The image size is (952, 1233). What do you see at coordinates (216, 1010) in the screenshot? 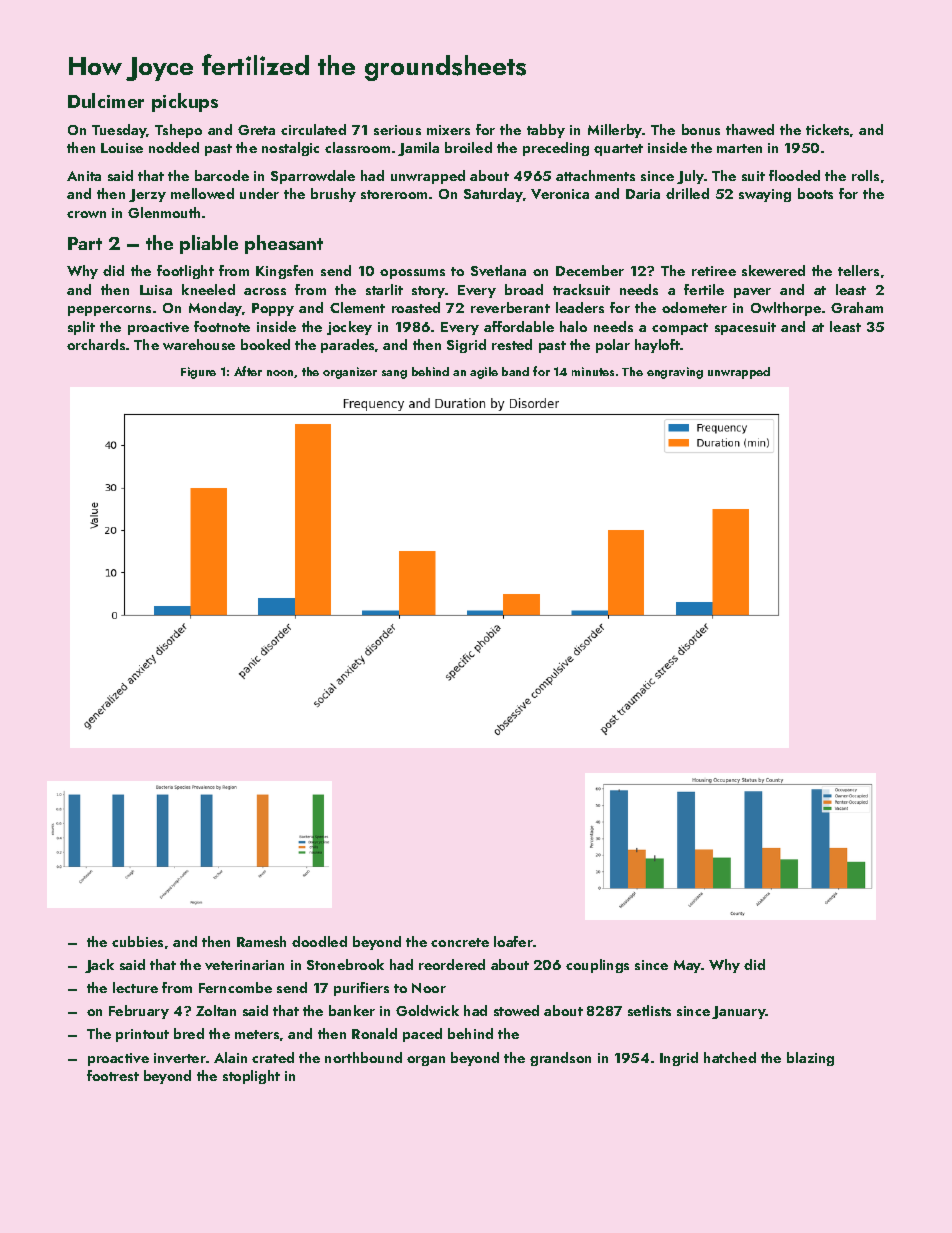
I see `Zoltan` at bounding box center [216, 1010].
